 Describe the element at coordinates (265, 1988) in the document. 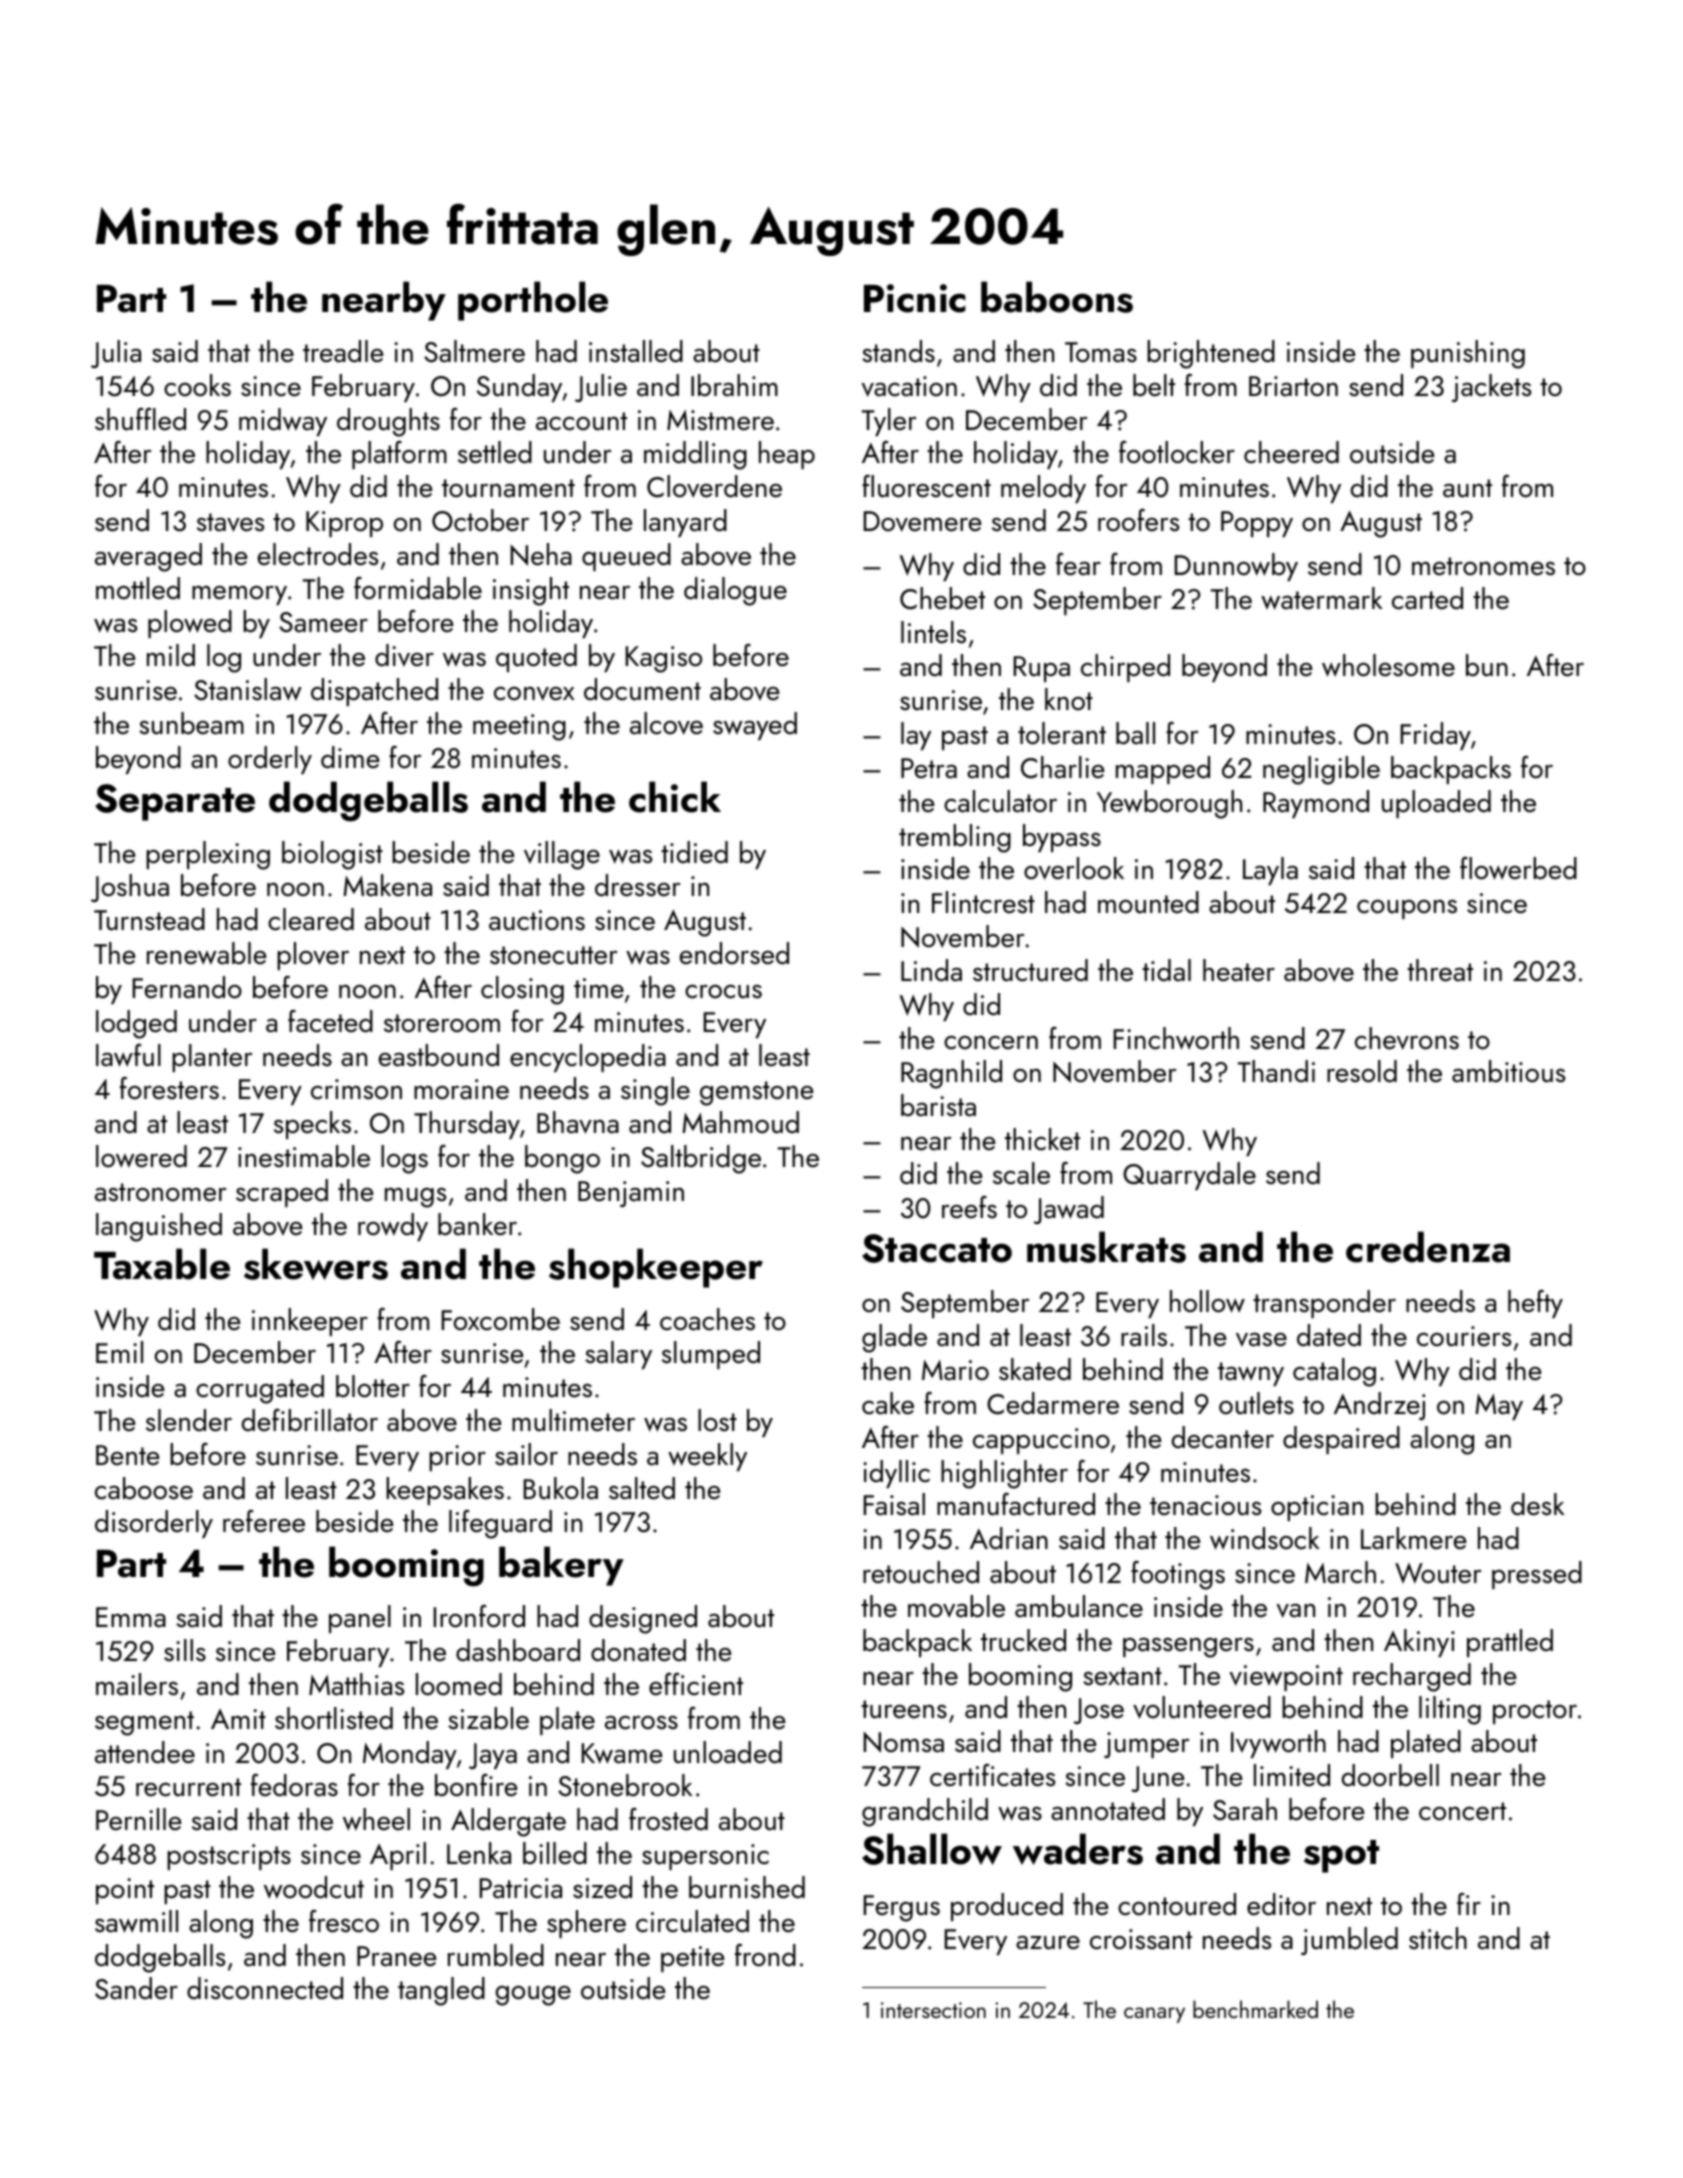

I see `disconnected` at that location.
